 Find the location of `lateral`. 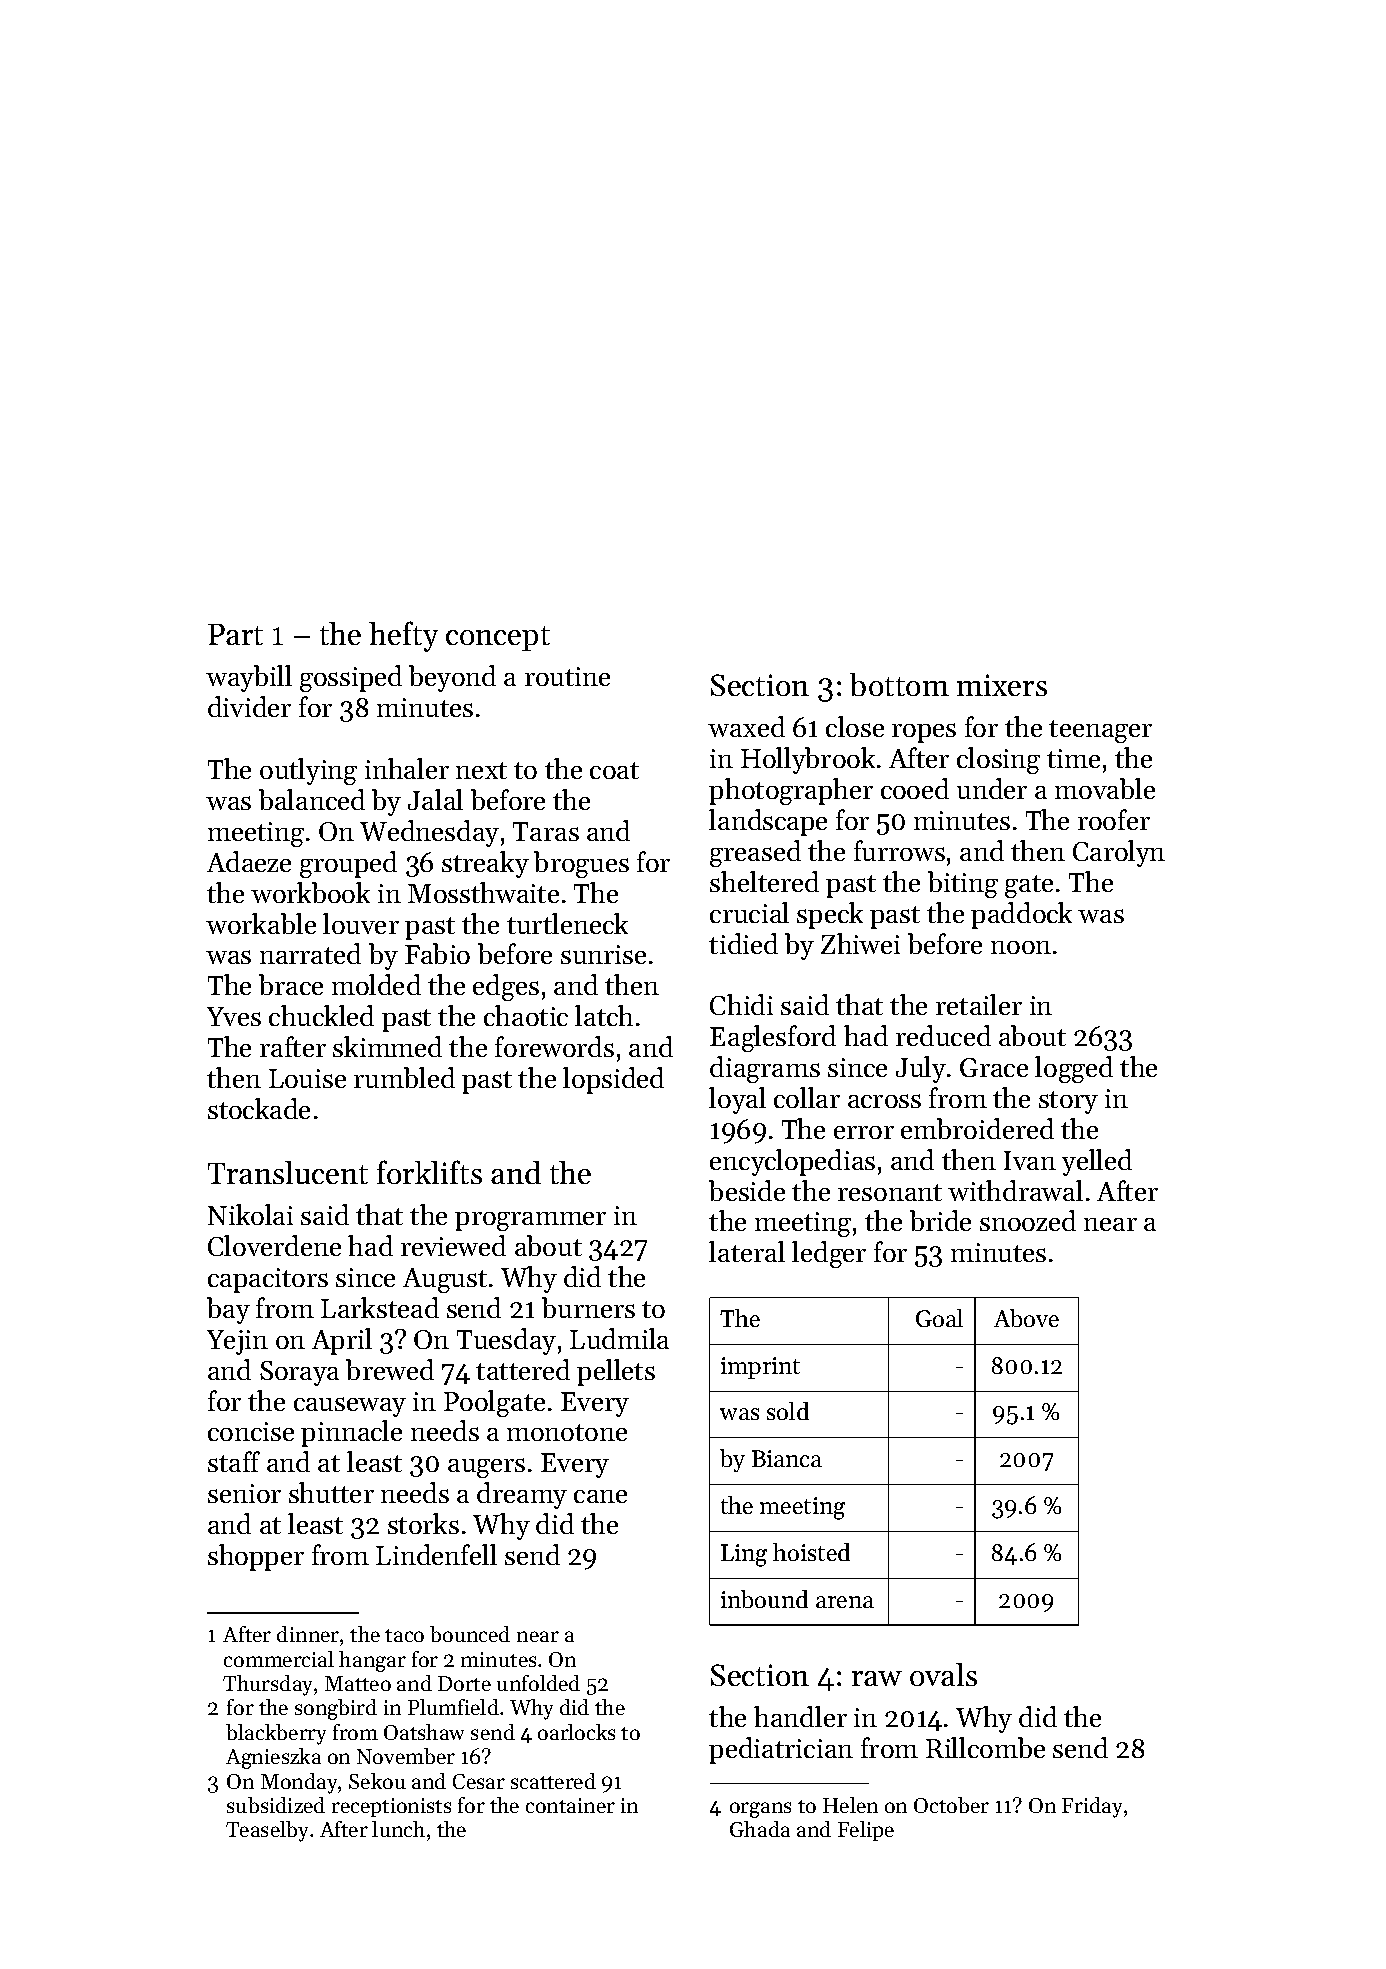

lateral is located at coordinates (747, 1251).
